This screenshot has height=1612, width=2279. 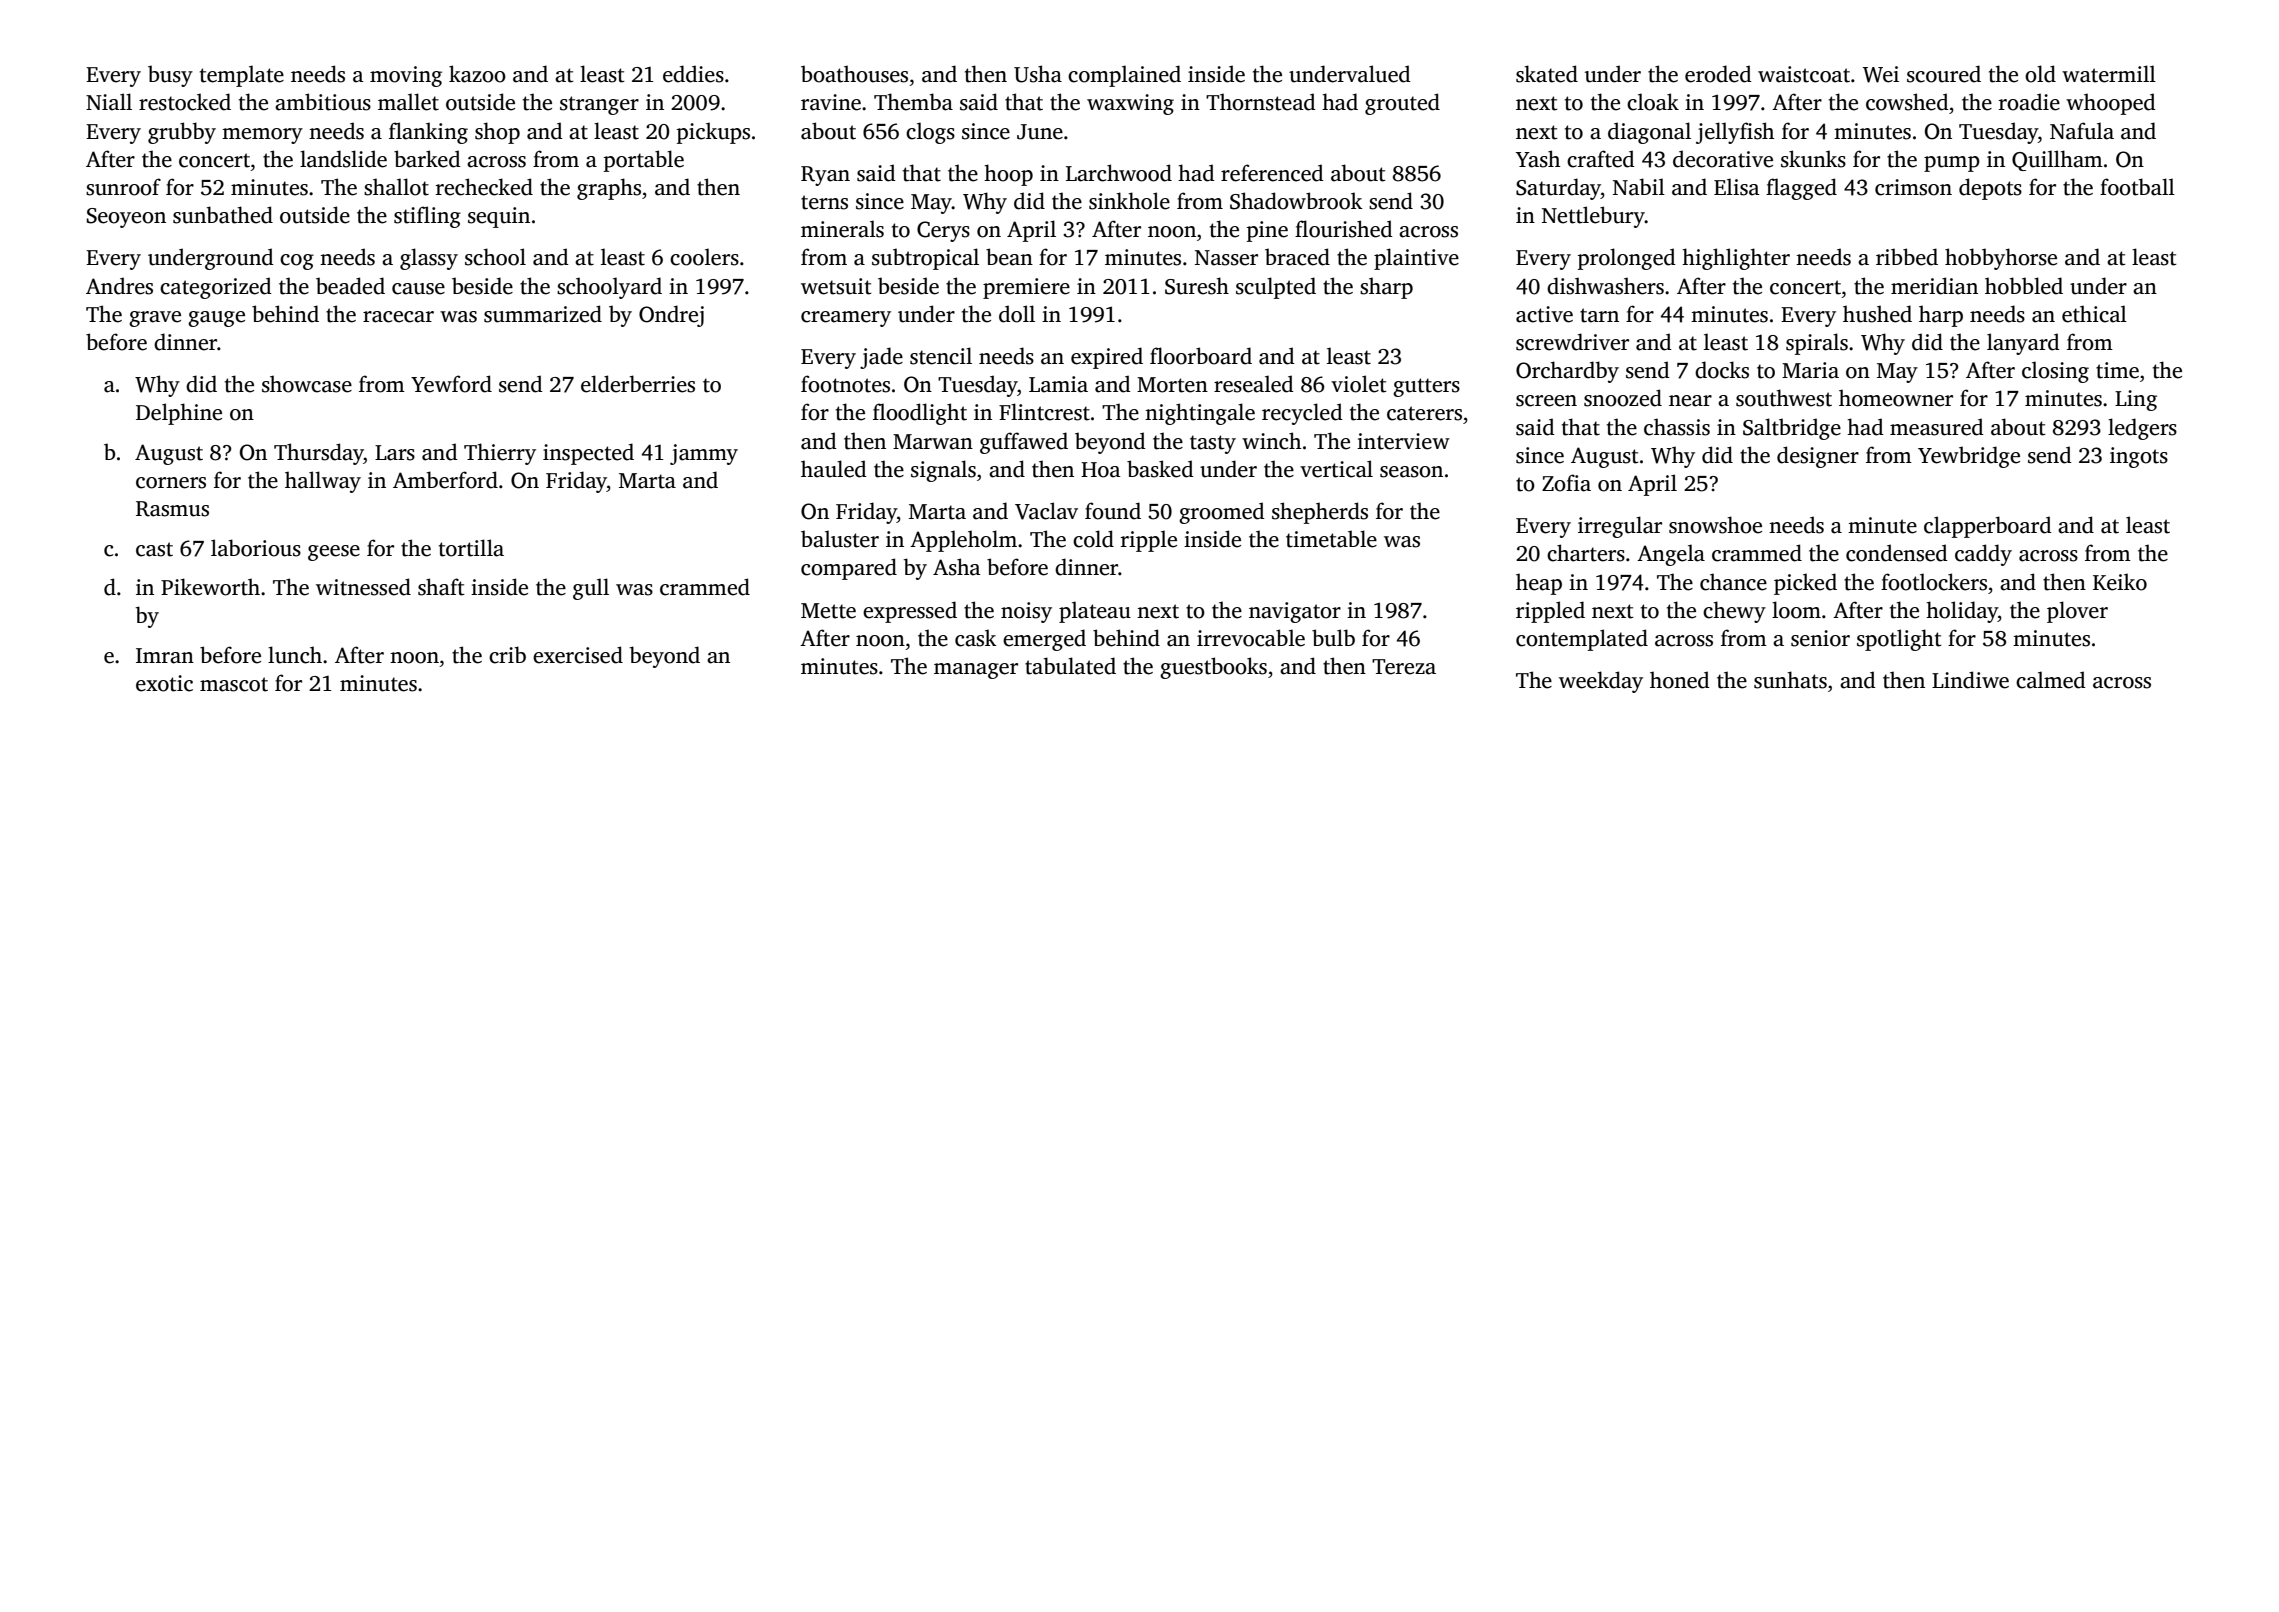 What do you see at coordinates (471, 548) in the screenshot?
I see `tortilla` at bounding box center [471, 548].
